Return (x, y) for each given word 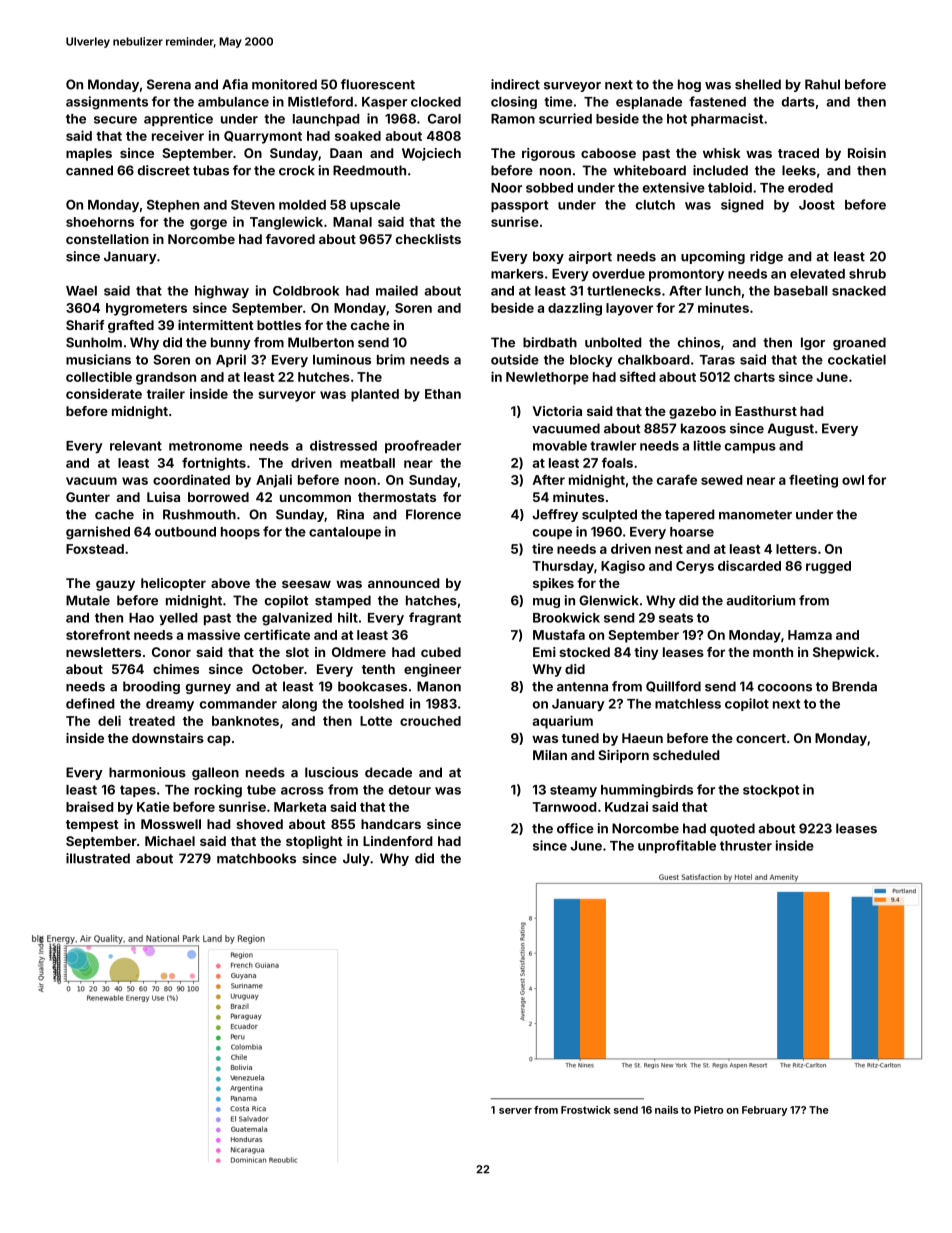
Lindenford (398, 841)
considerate (104, 393)
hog (689, 85)
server (515, 1111)
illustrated (98, 858)
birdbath (550, 342)
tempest (92, 826)
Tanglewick (286, 223)
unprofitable (677, 846)
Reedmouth (369, 170)
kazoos (703, 428)
